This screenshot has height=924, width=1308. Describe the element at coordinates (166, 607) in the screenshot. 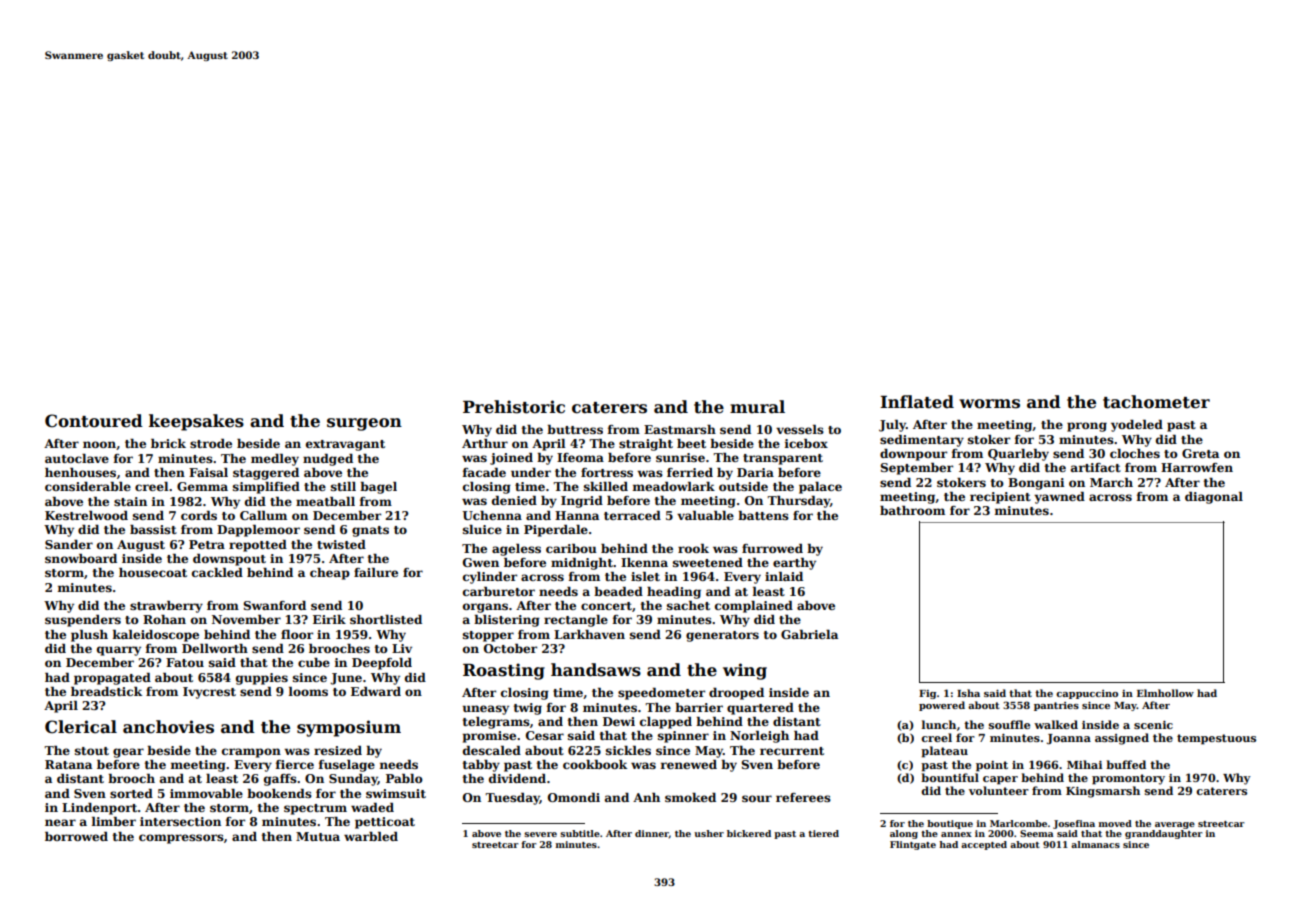

I see `strawberry` at that location.
